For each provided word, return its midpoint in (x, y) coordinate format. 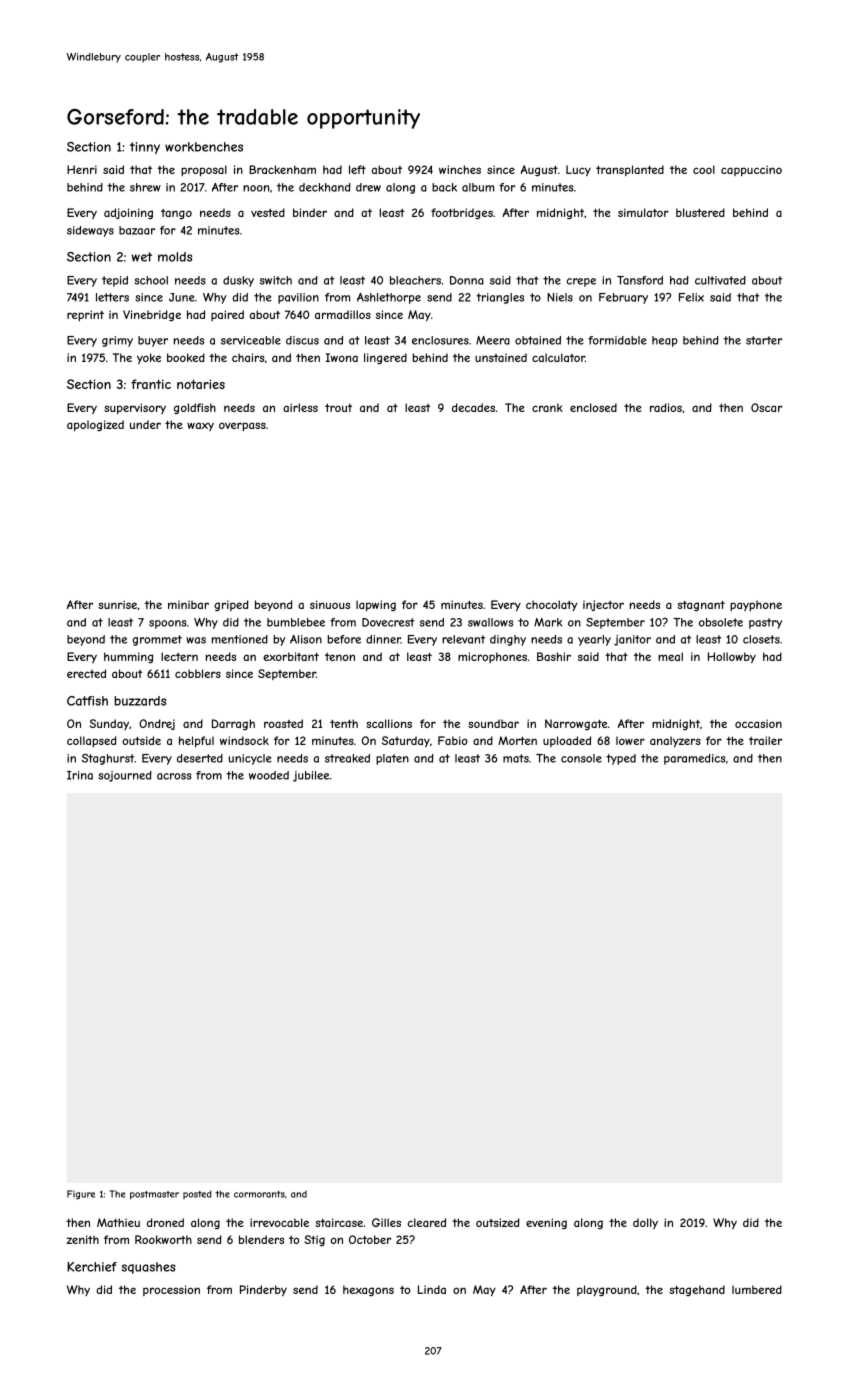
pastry (765, 623)
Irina (80, 775)
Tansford (640, 280)
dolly (645, 1223)
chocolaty (551, 605)
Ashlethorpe (389, 298)
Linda (432, 1289)
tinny (145, 148)
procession (171, 1290)
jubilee (311, 776)
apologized (95, 425)
